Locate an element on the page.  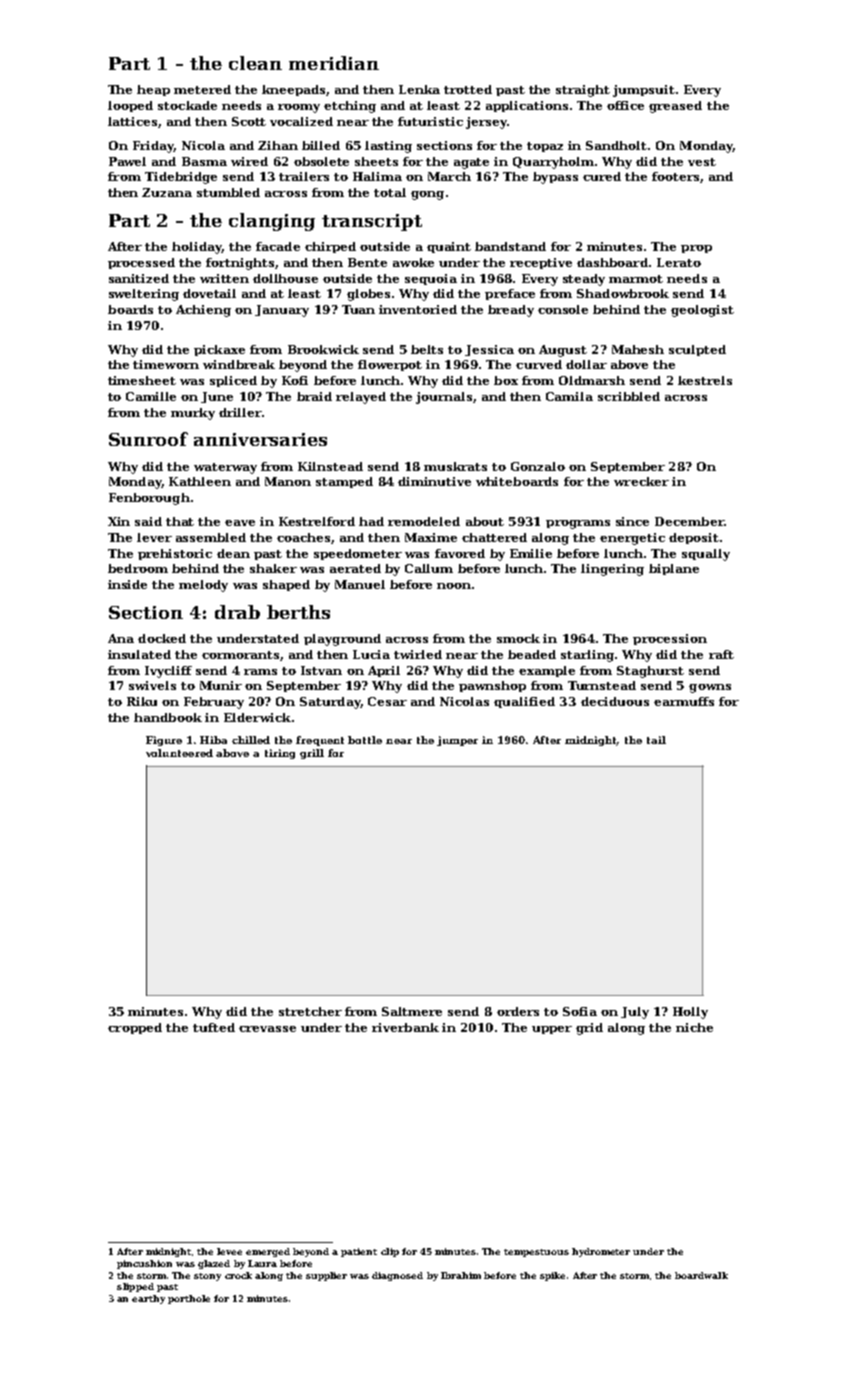
looped is located at coordinates (130, 106).
